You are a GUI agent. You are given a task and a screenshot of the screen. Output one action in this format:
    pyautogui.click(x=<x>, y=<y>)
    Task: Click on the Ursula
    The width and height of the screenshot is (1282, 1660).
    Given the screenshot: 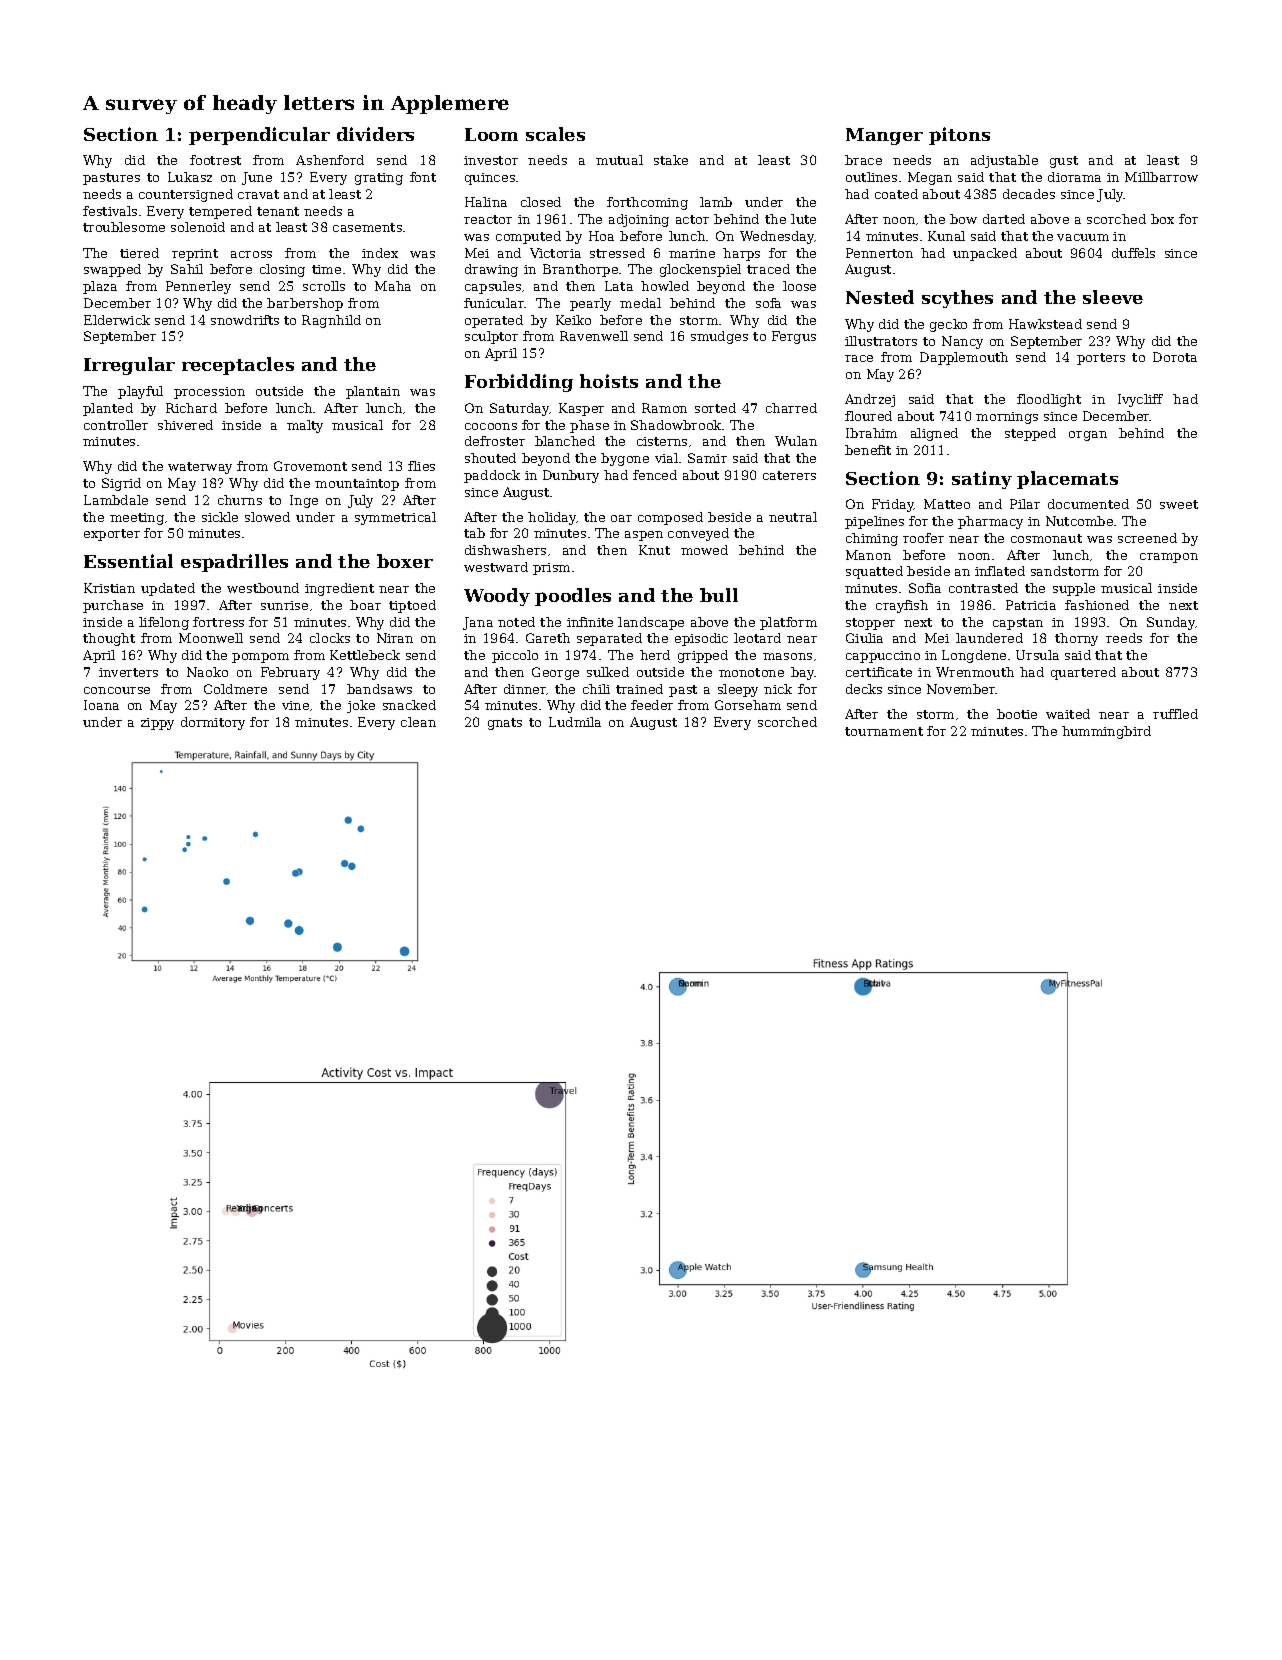 What is the action you would take?
    pyautogui.click(x=1037, y=655)
